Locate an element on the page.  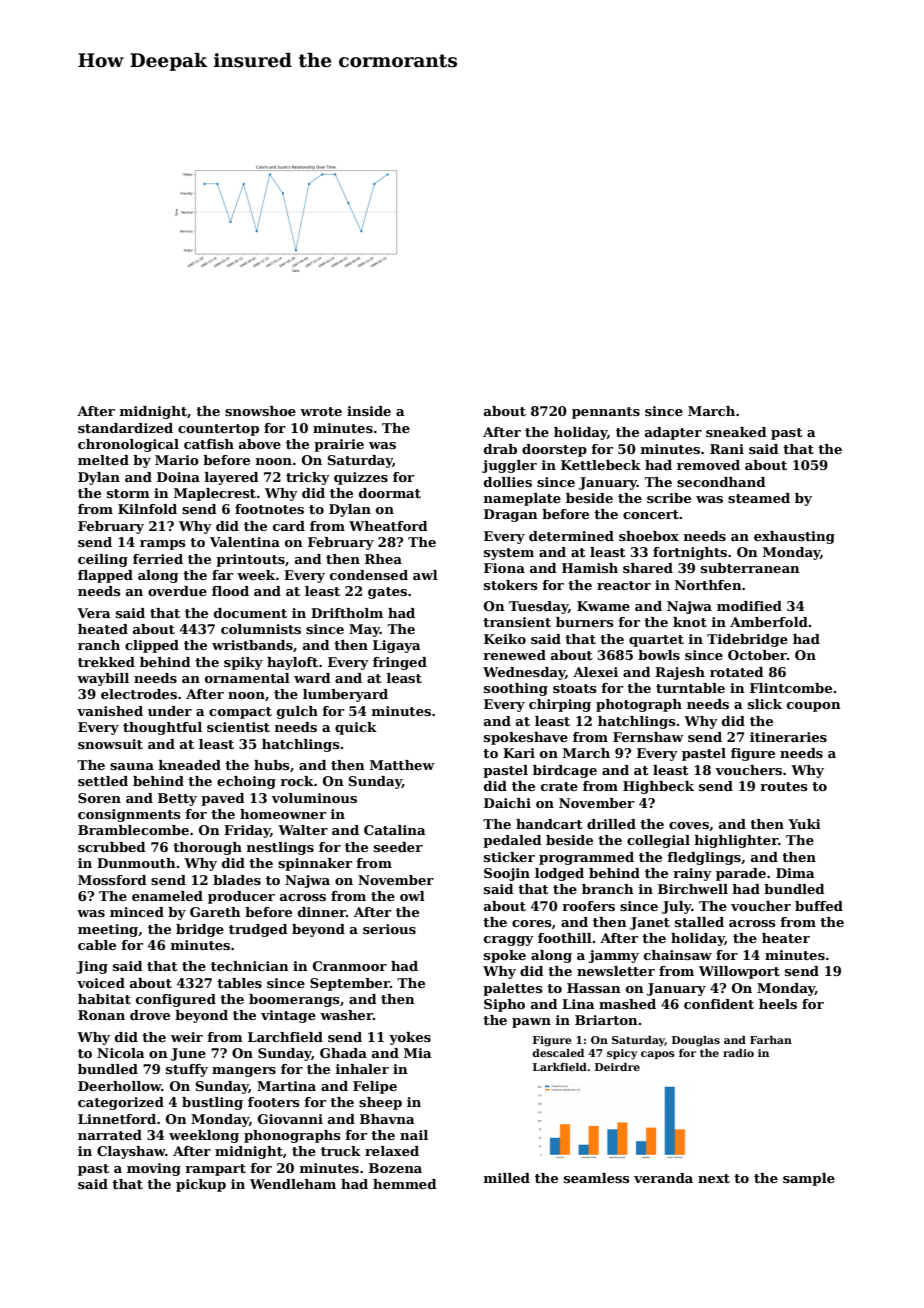
snowshoe is located at coordinates (260, 411).
